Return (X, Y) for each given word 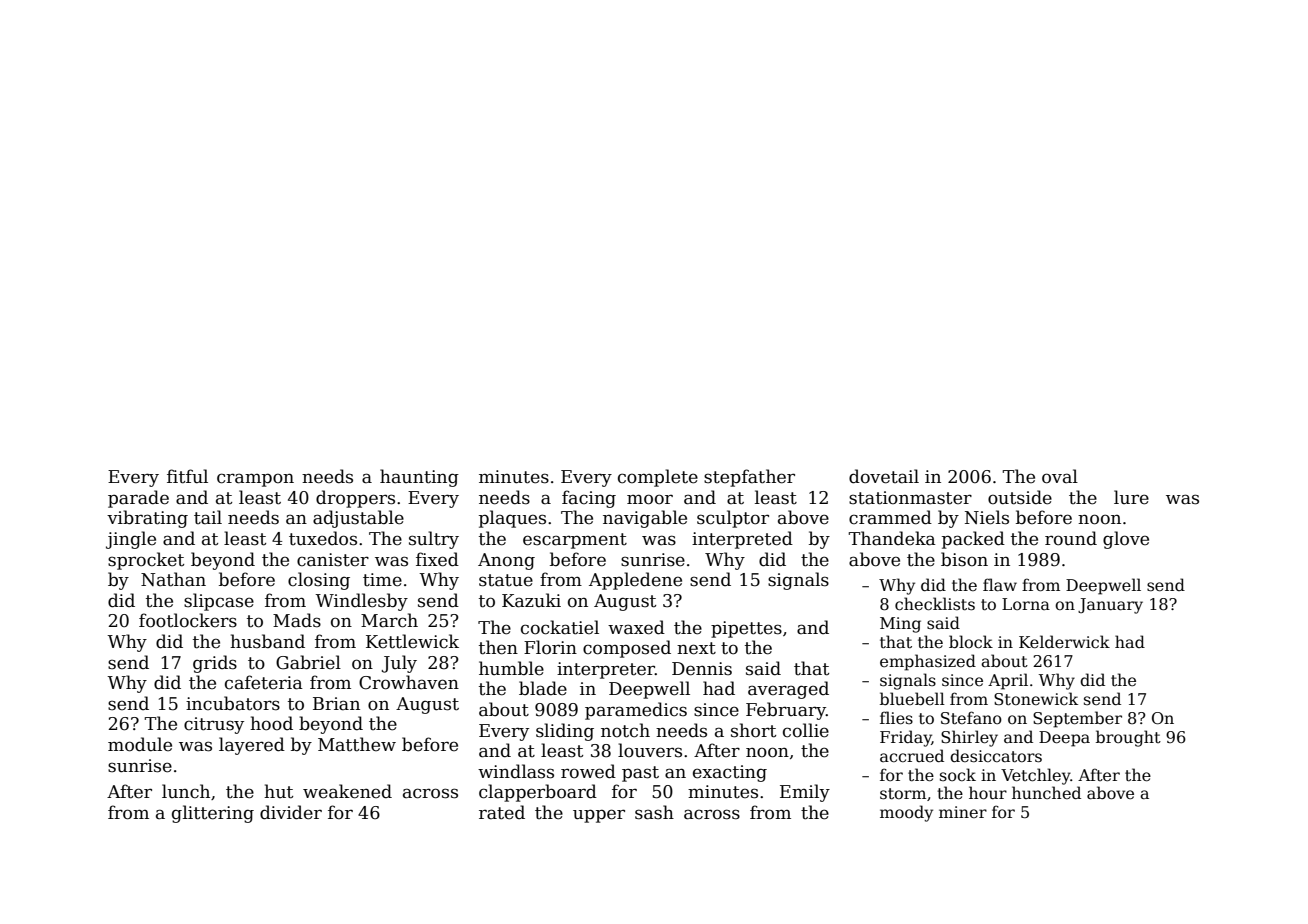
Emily (805, 793)
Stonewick (1036, 698)
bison (964, 559)
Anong (506, 561)
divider (291, 812)
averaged (788, 690)
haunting (419, 478)
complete (658, 478)
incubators (233, 703)
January (1110, 606)
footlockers (188, 620)
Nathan (173, 579)
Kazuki (531, 600)
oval (1060, 476)
